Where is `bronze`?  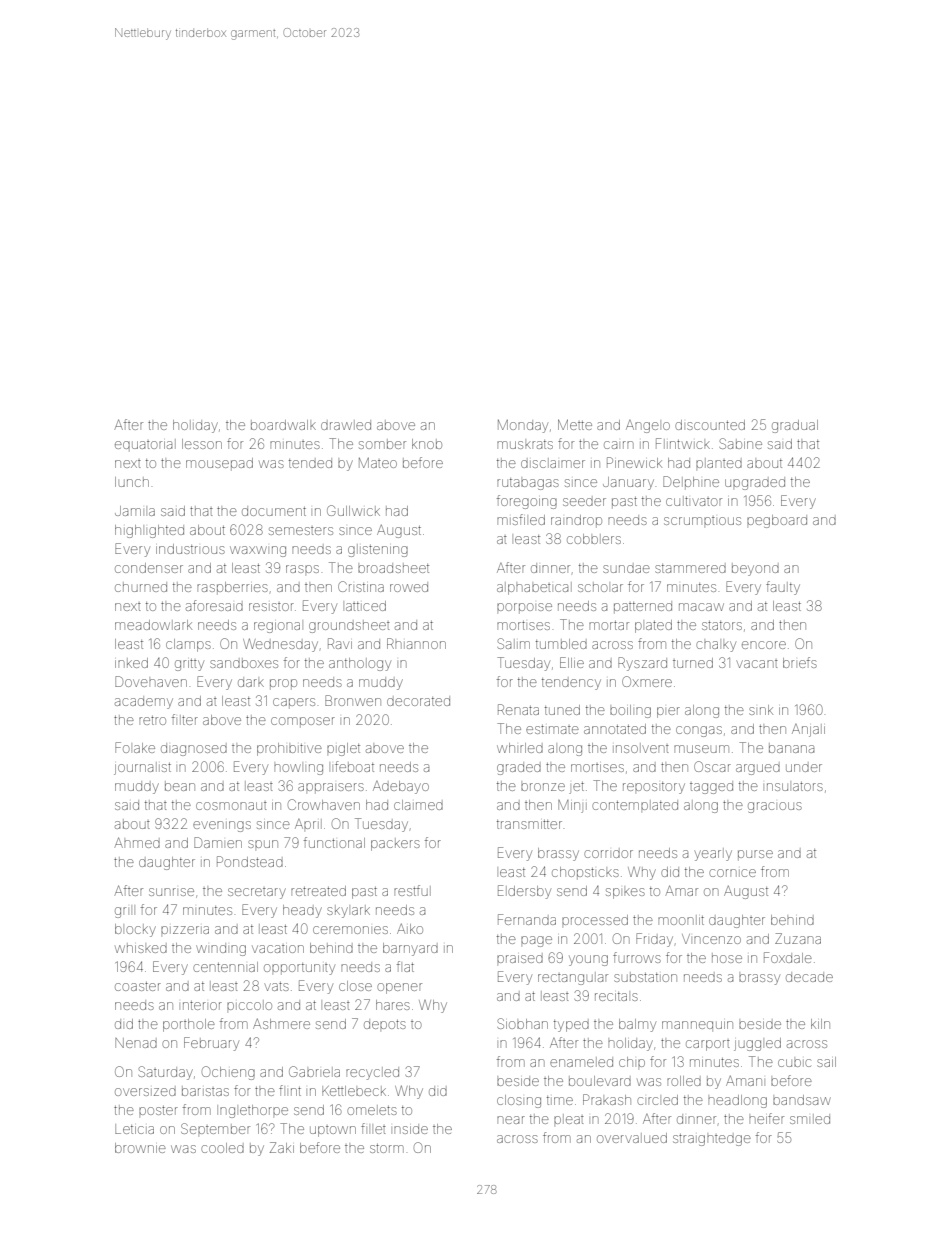 bronze is located at coordinates (543, 787).
